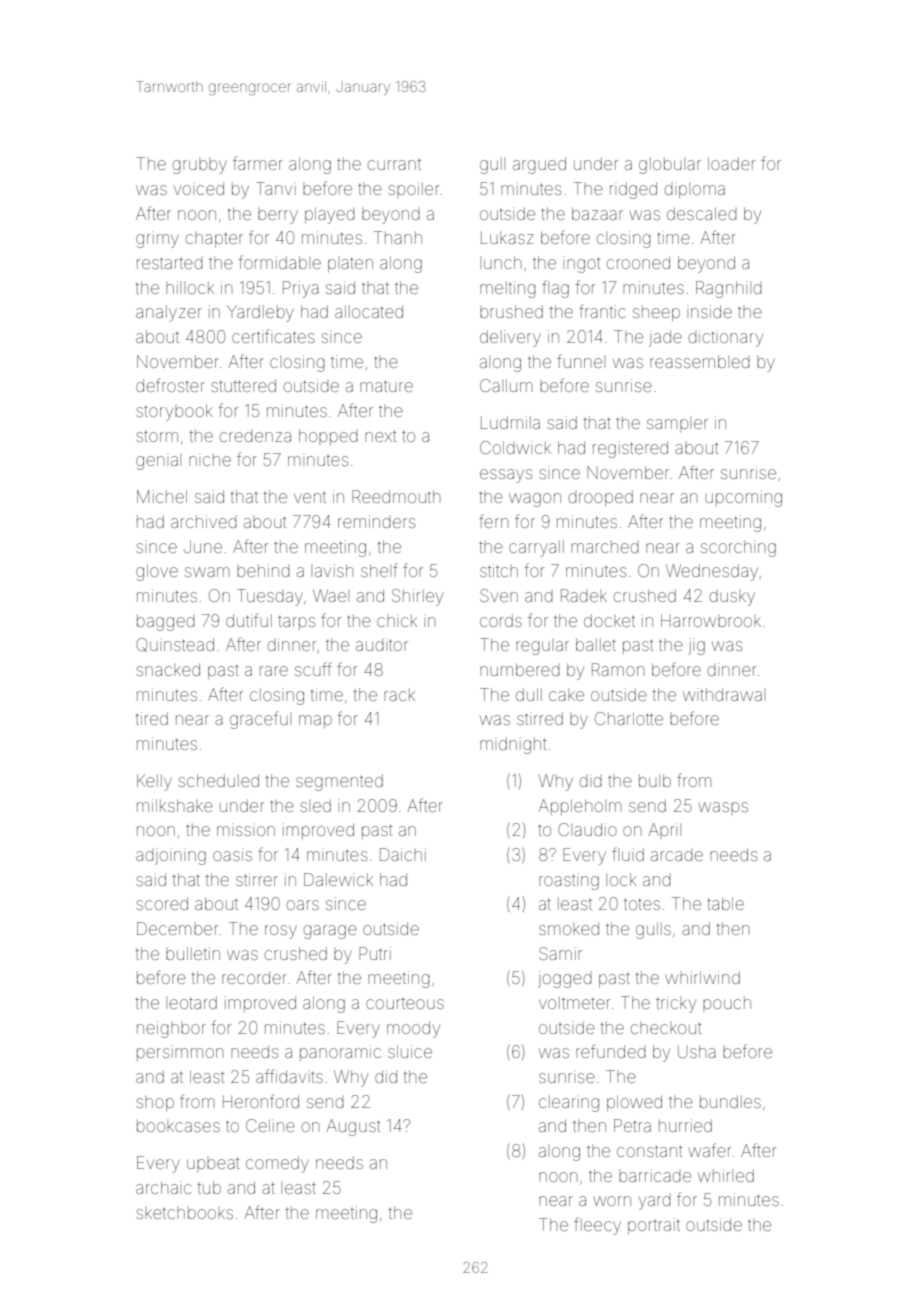 The width and height of the screenshot is (924, 1311). What do you see at coordinates (731, 163) in the screenshot?
I see `loader` at bounding box center [731, 163].
